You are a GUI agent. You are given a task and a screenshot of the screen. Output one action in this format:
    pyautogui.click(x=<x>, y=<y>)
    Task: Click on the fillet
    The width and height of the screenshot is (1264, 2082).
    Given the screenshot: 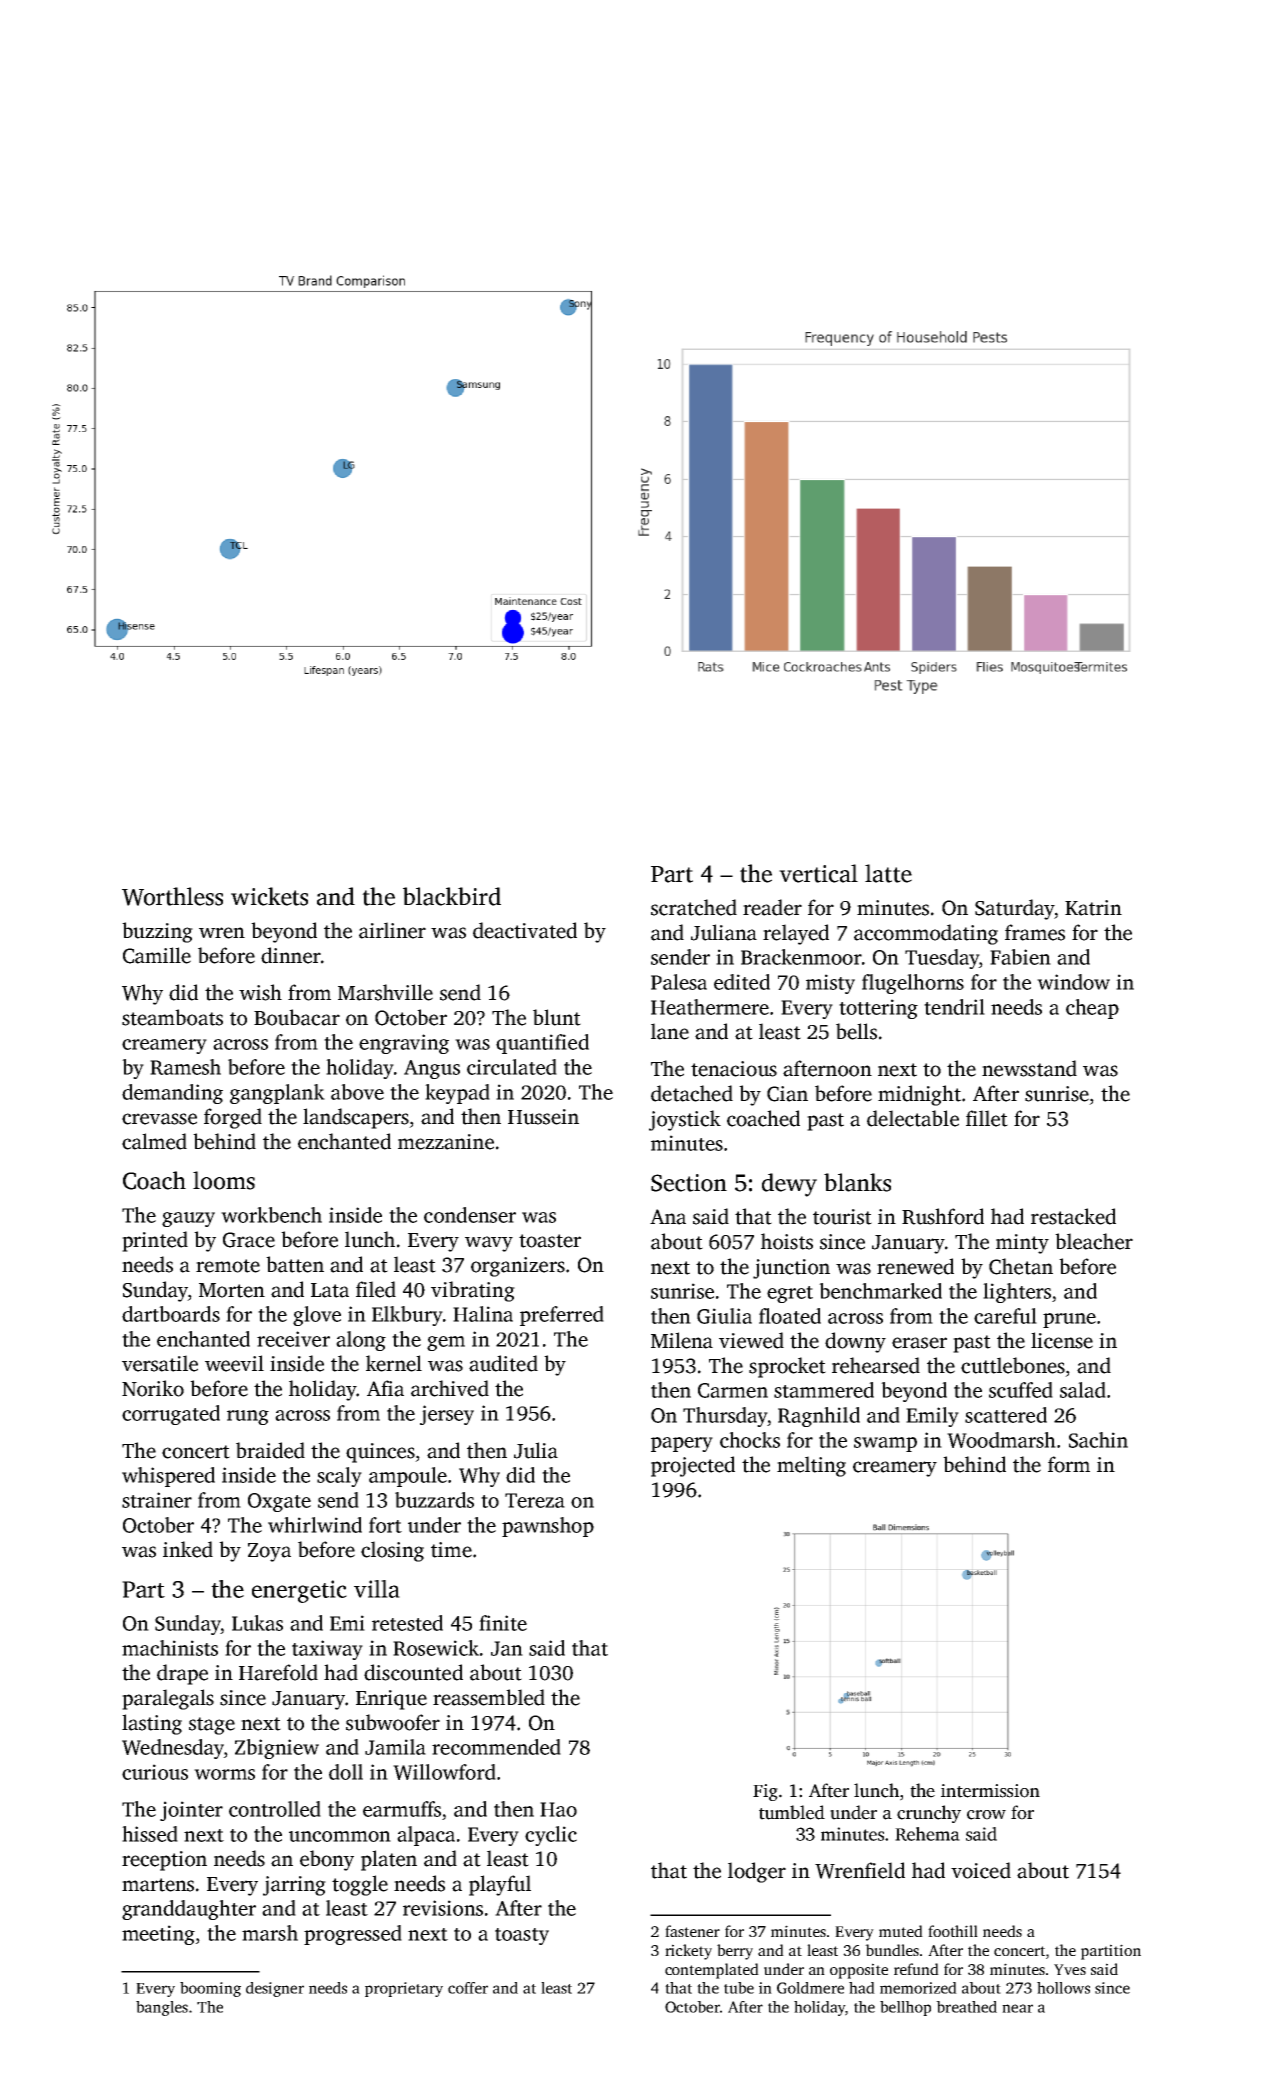 What is the action you would take?
    pyautogui.click(x=987, y=1118)
